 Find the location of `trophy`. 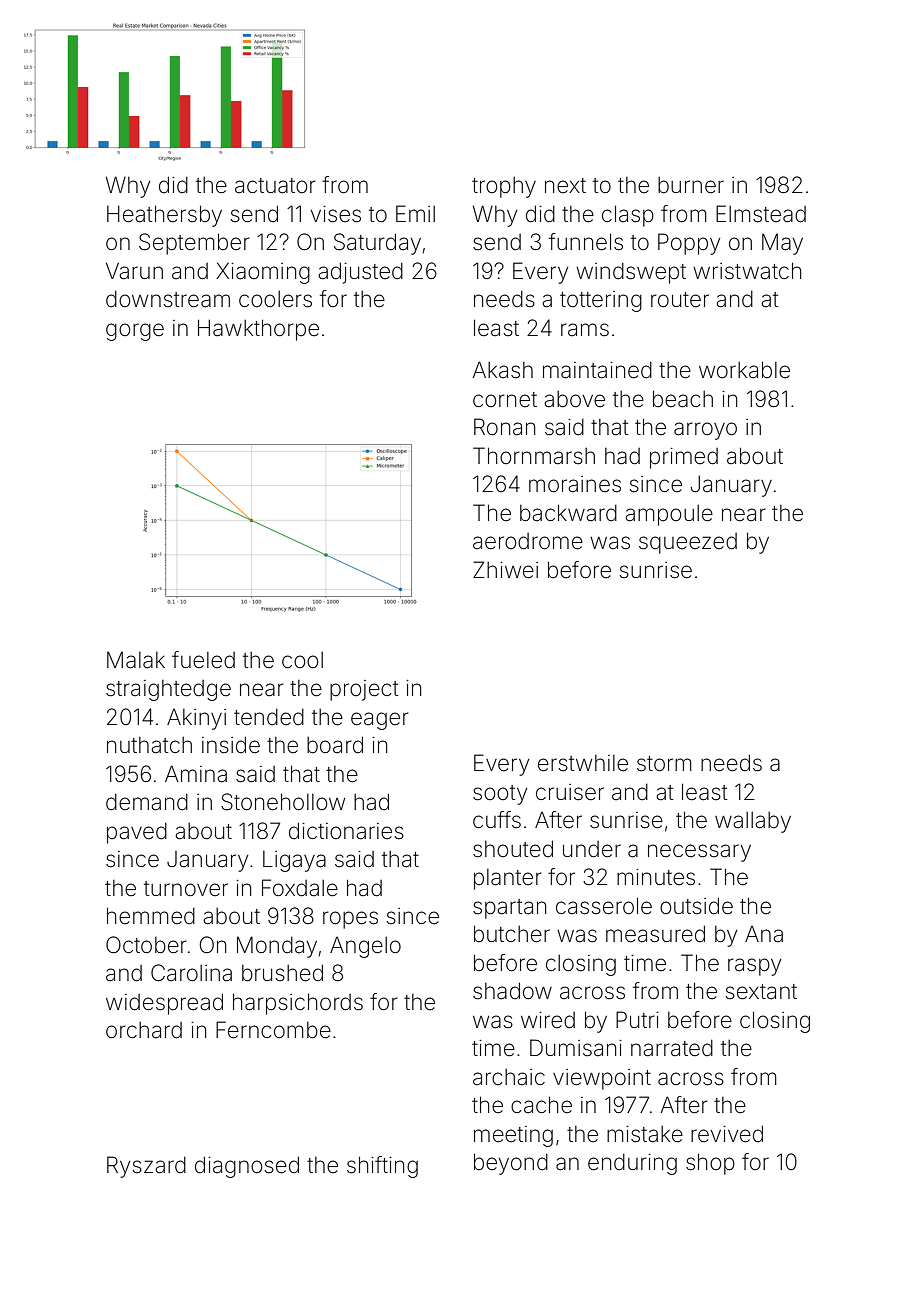

trophy is located at coordinates (504, 187).
